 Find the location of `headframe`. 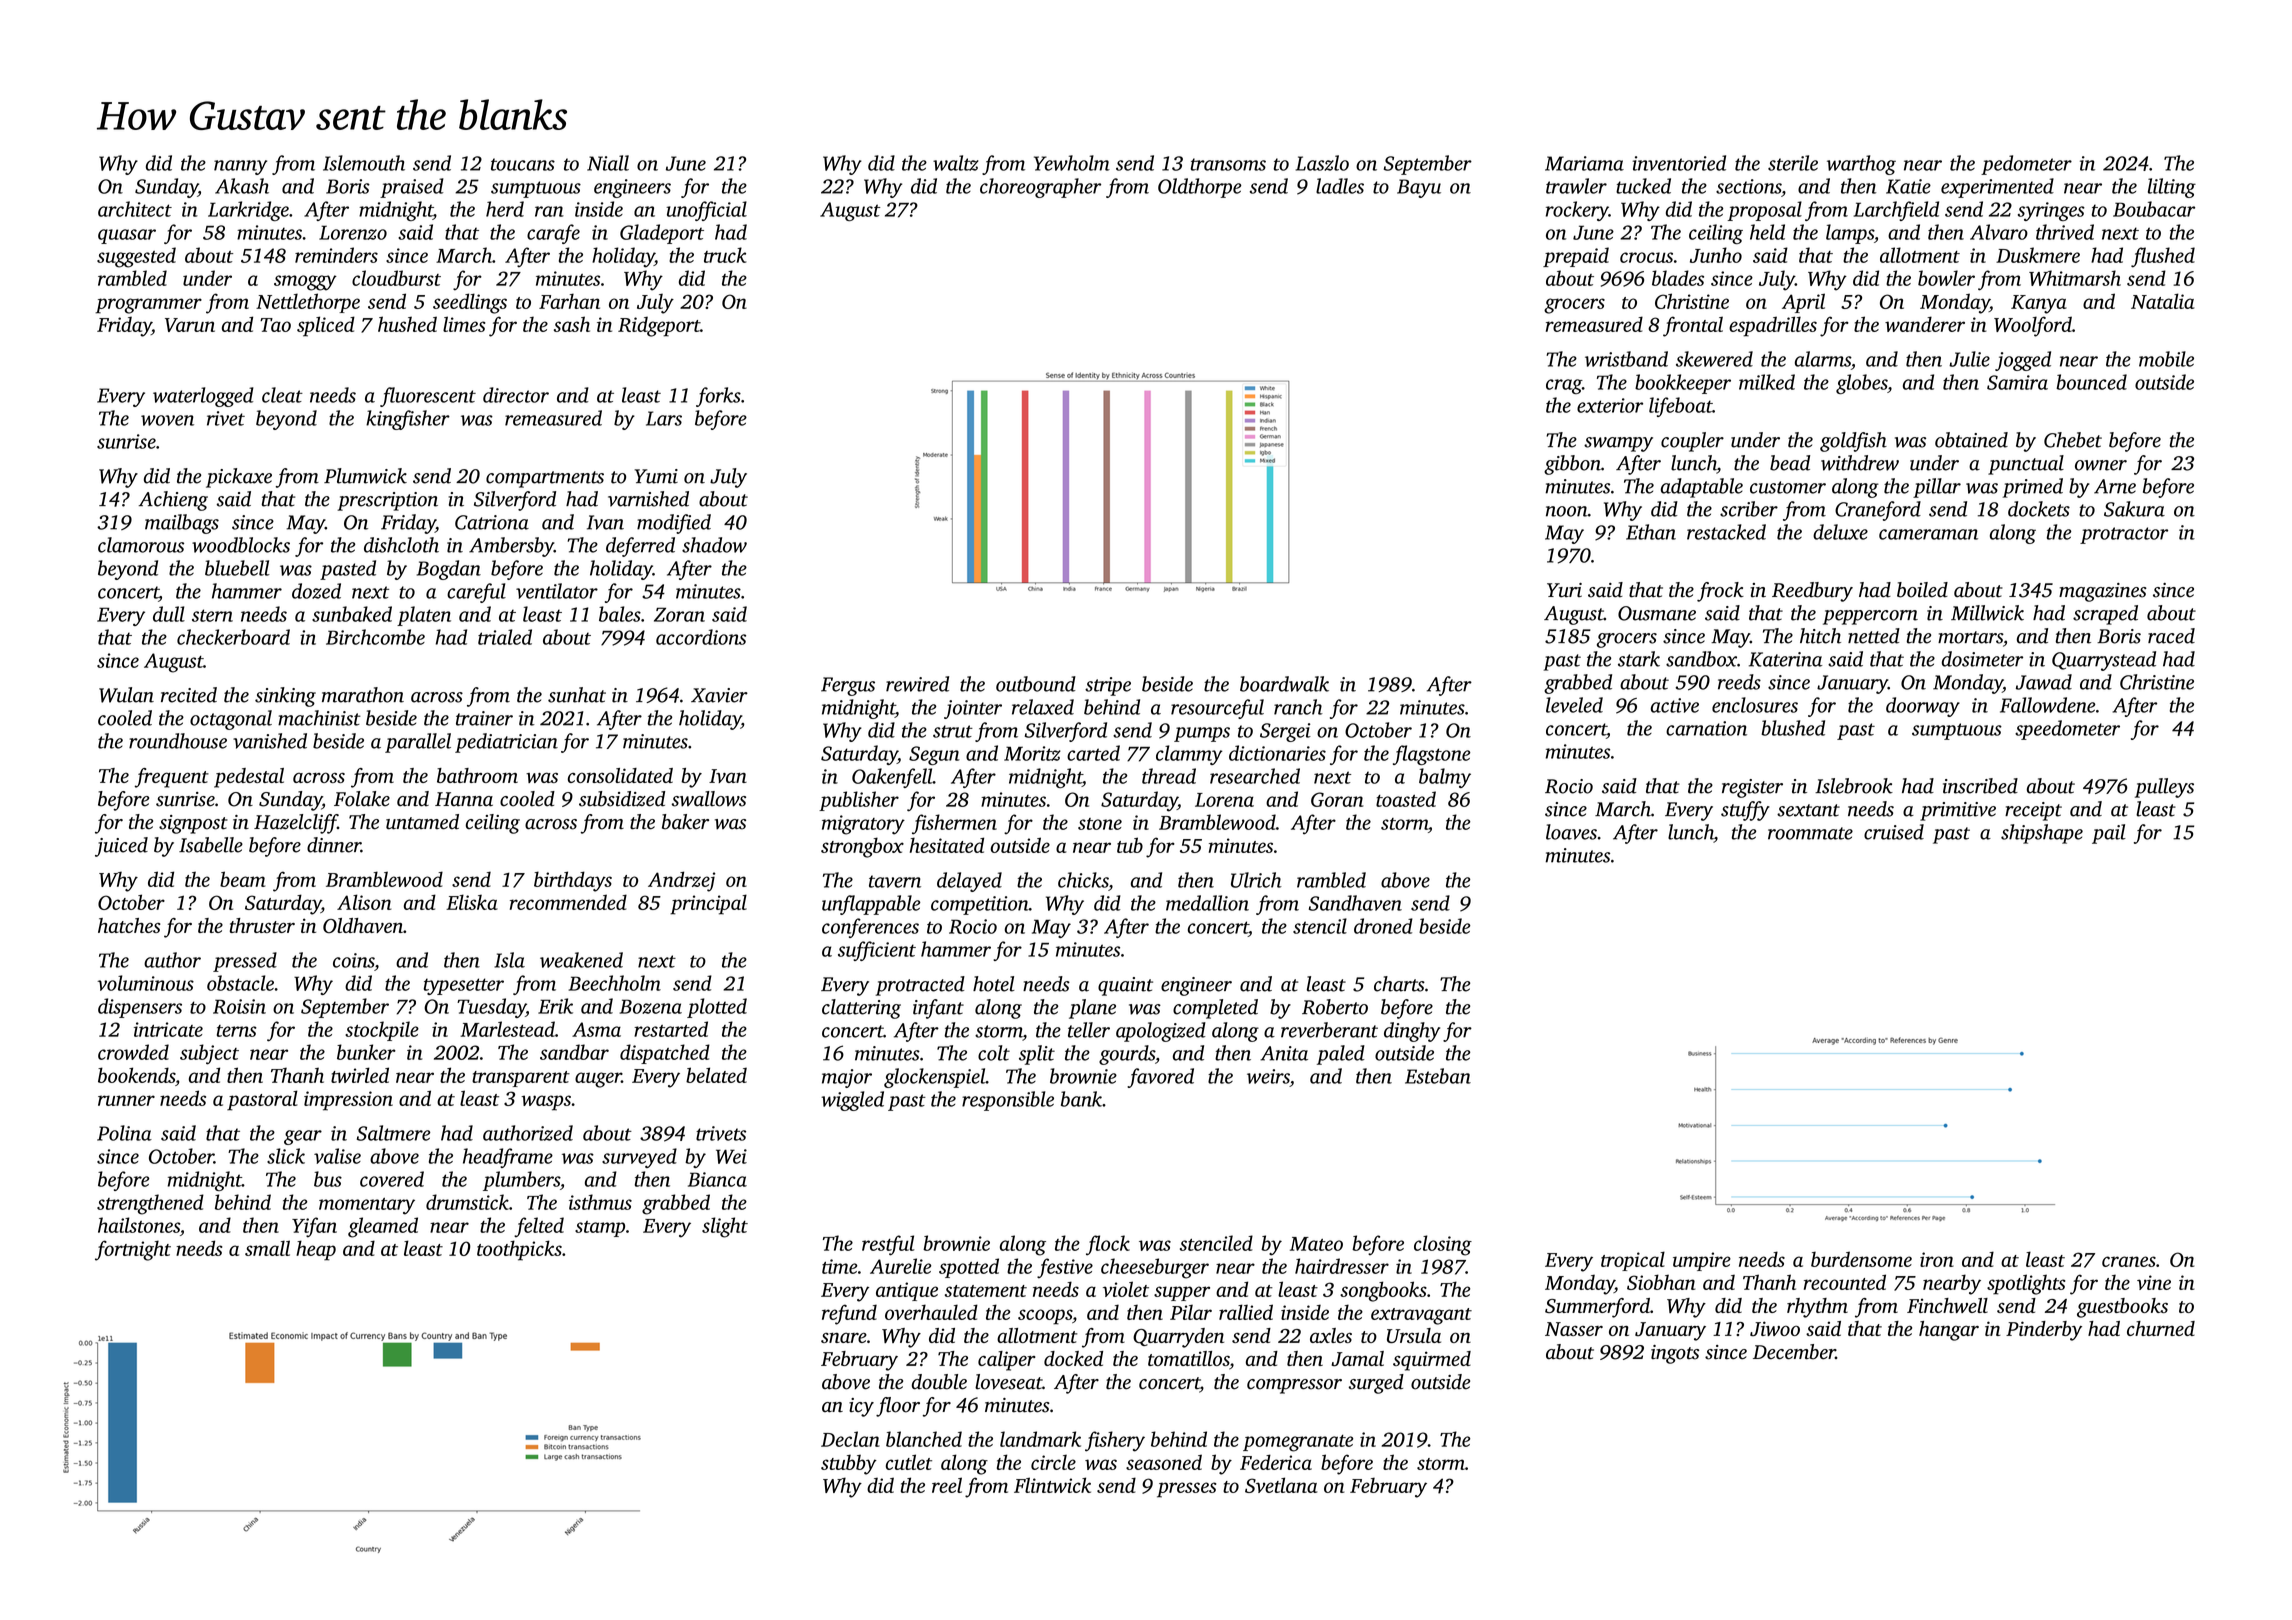

headframe is located at coordinates (508, 1158).
